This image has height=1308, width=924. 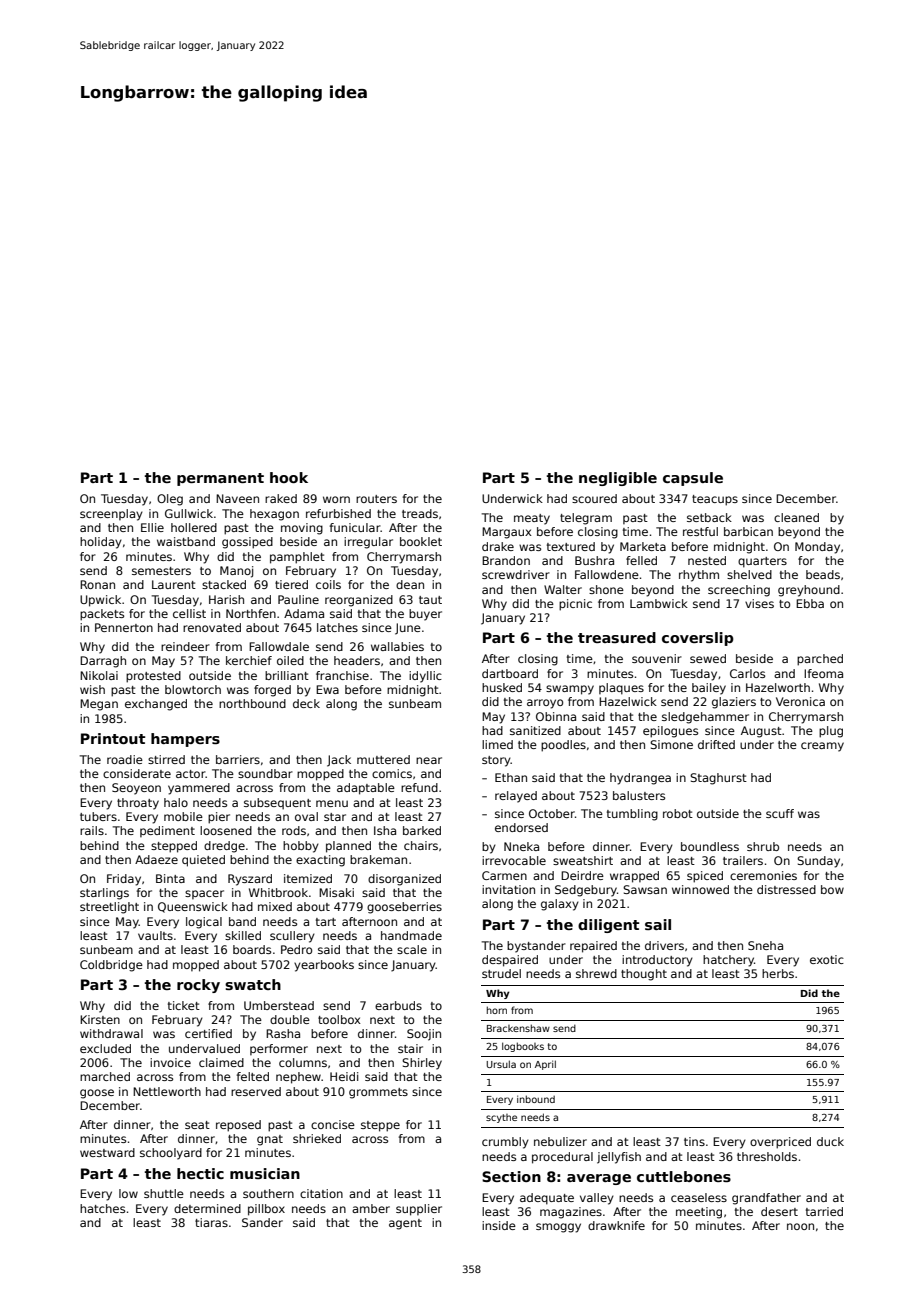 I want to click on Ebba, so click(x=810, y=603).
